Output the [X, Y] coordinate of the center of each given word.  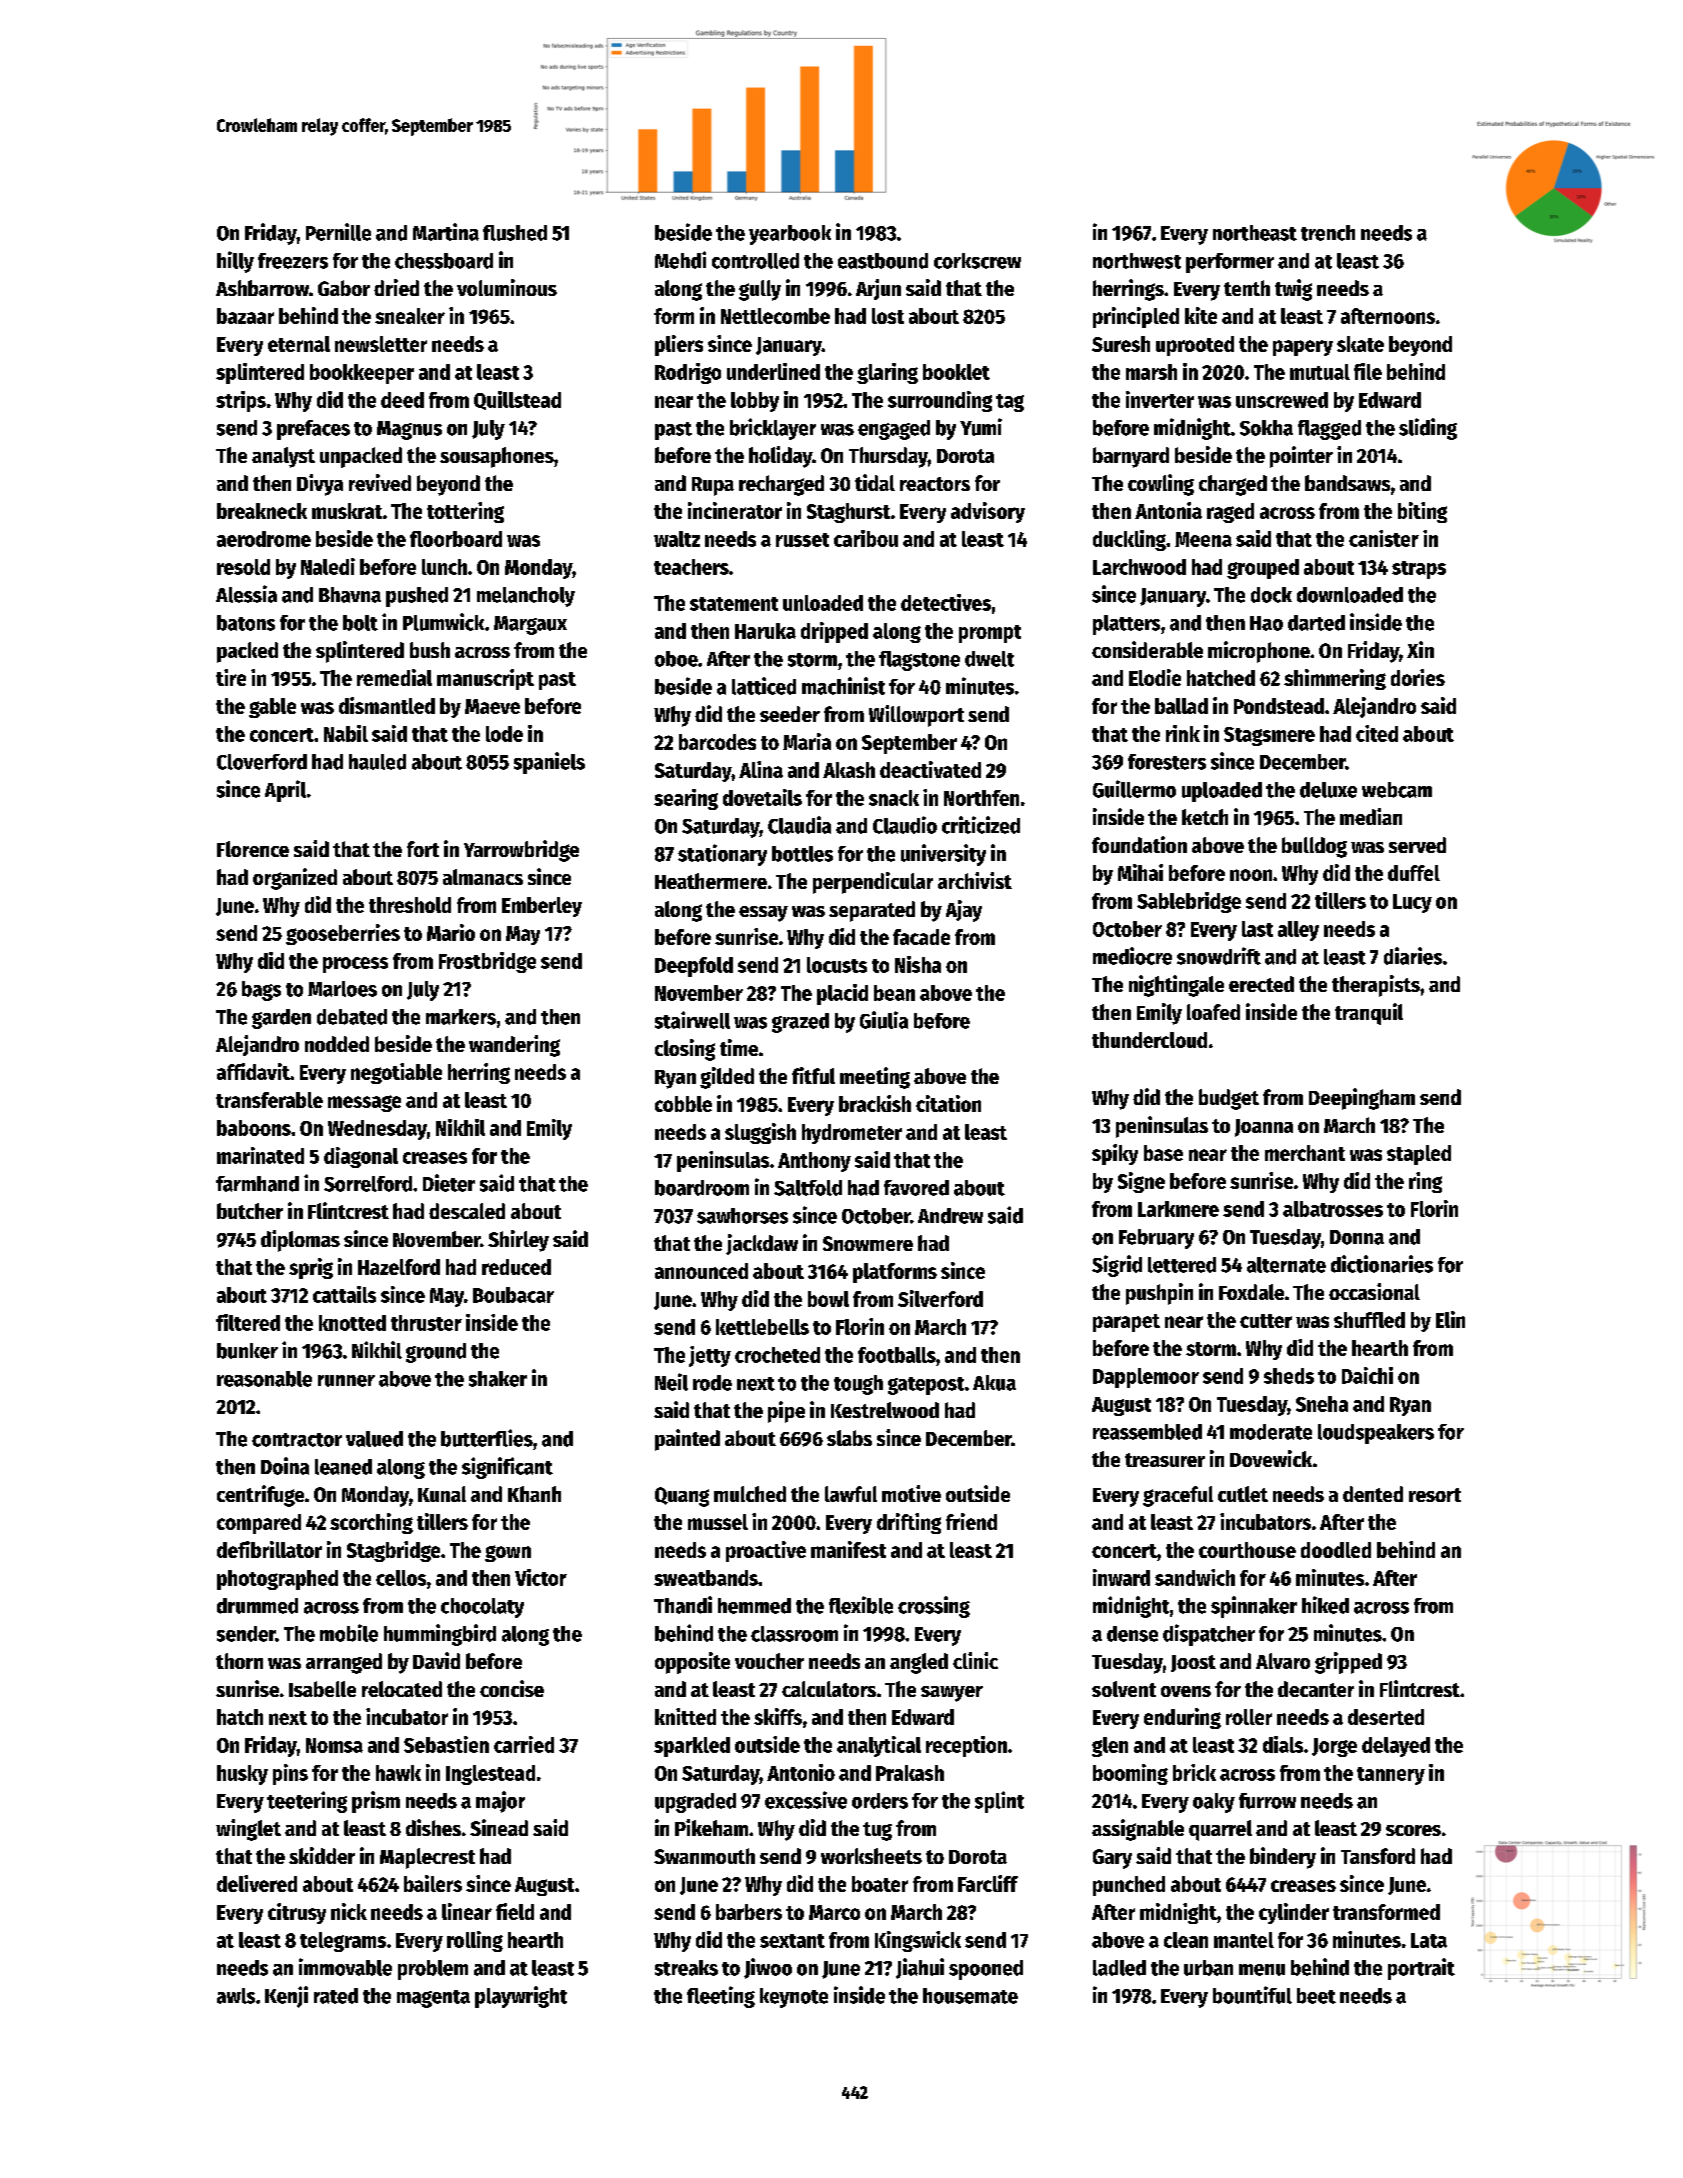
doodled [1336, 1550]
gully [760, 290]
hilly [235, 262]
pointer [1301, 457]
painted [687, 1440]
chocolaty [482, 1608]
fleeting [721, 1997]
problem [433, 1970]
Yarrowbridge [521, 851]
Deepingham [1362, 1099]
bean [894, 993]
